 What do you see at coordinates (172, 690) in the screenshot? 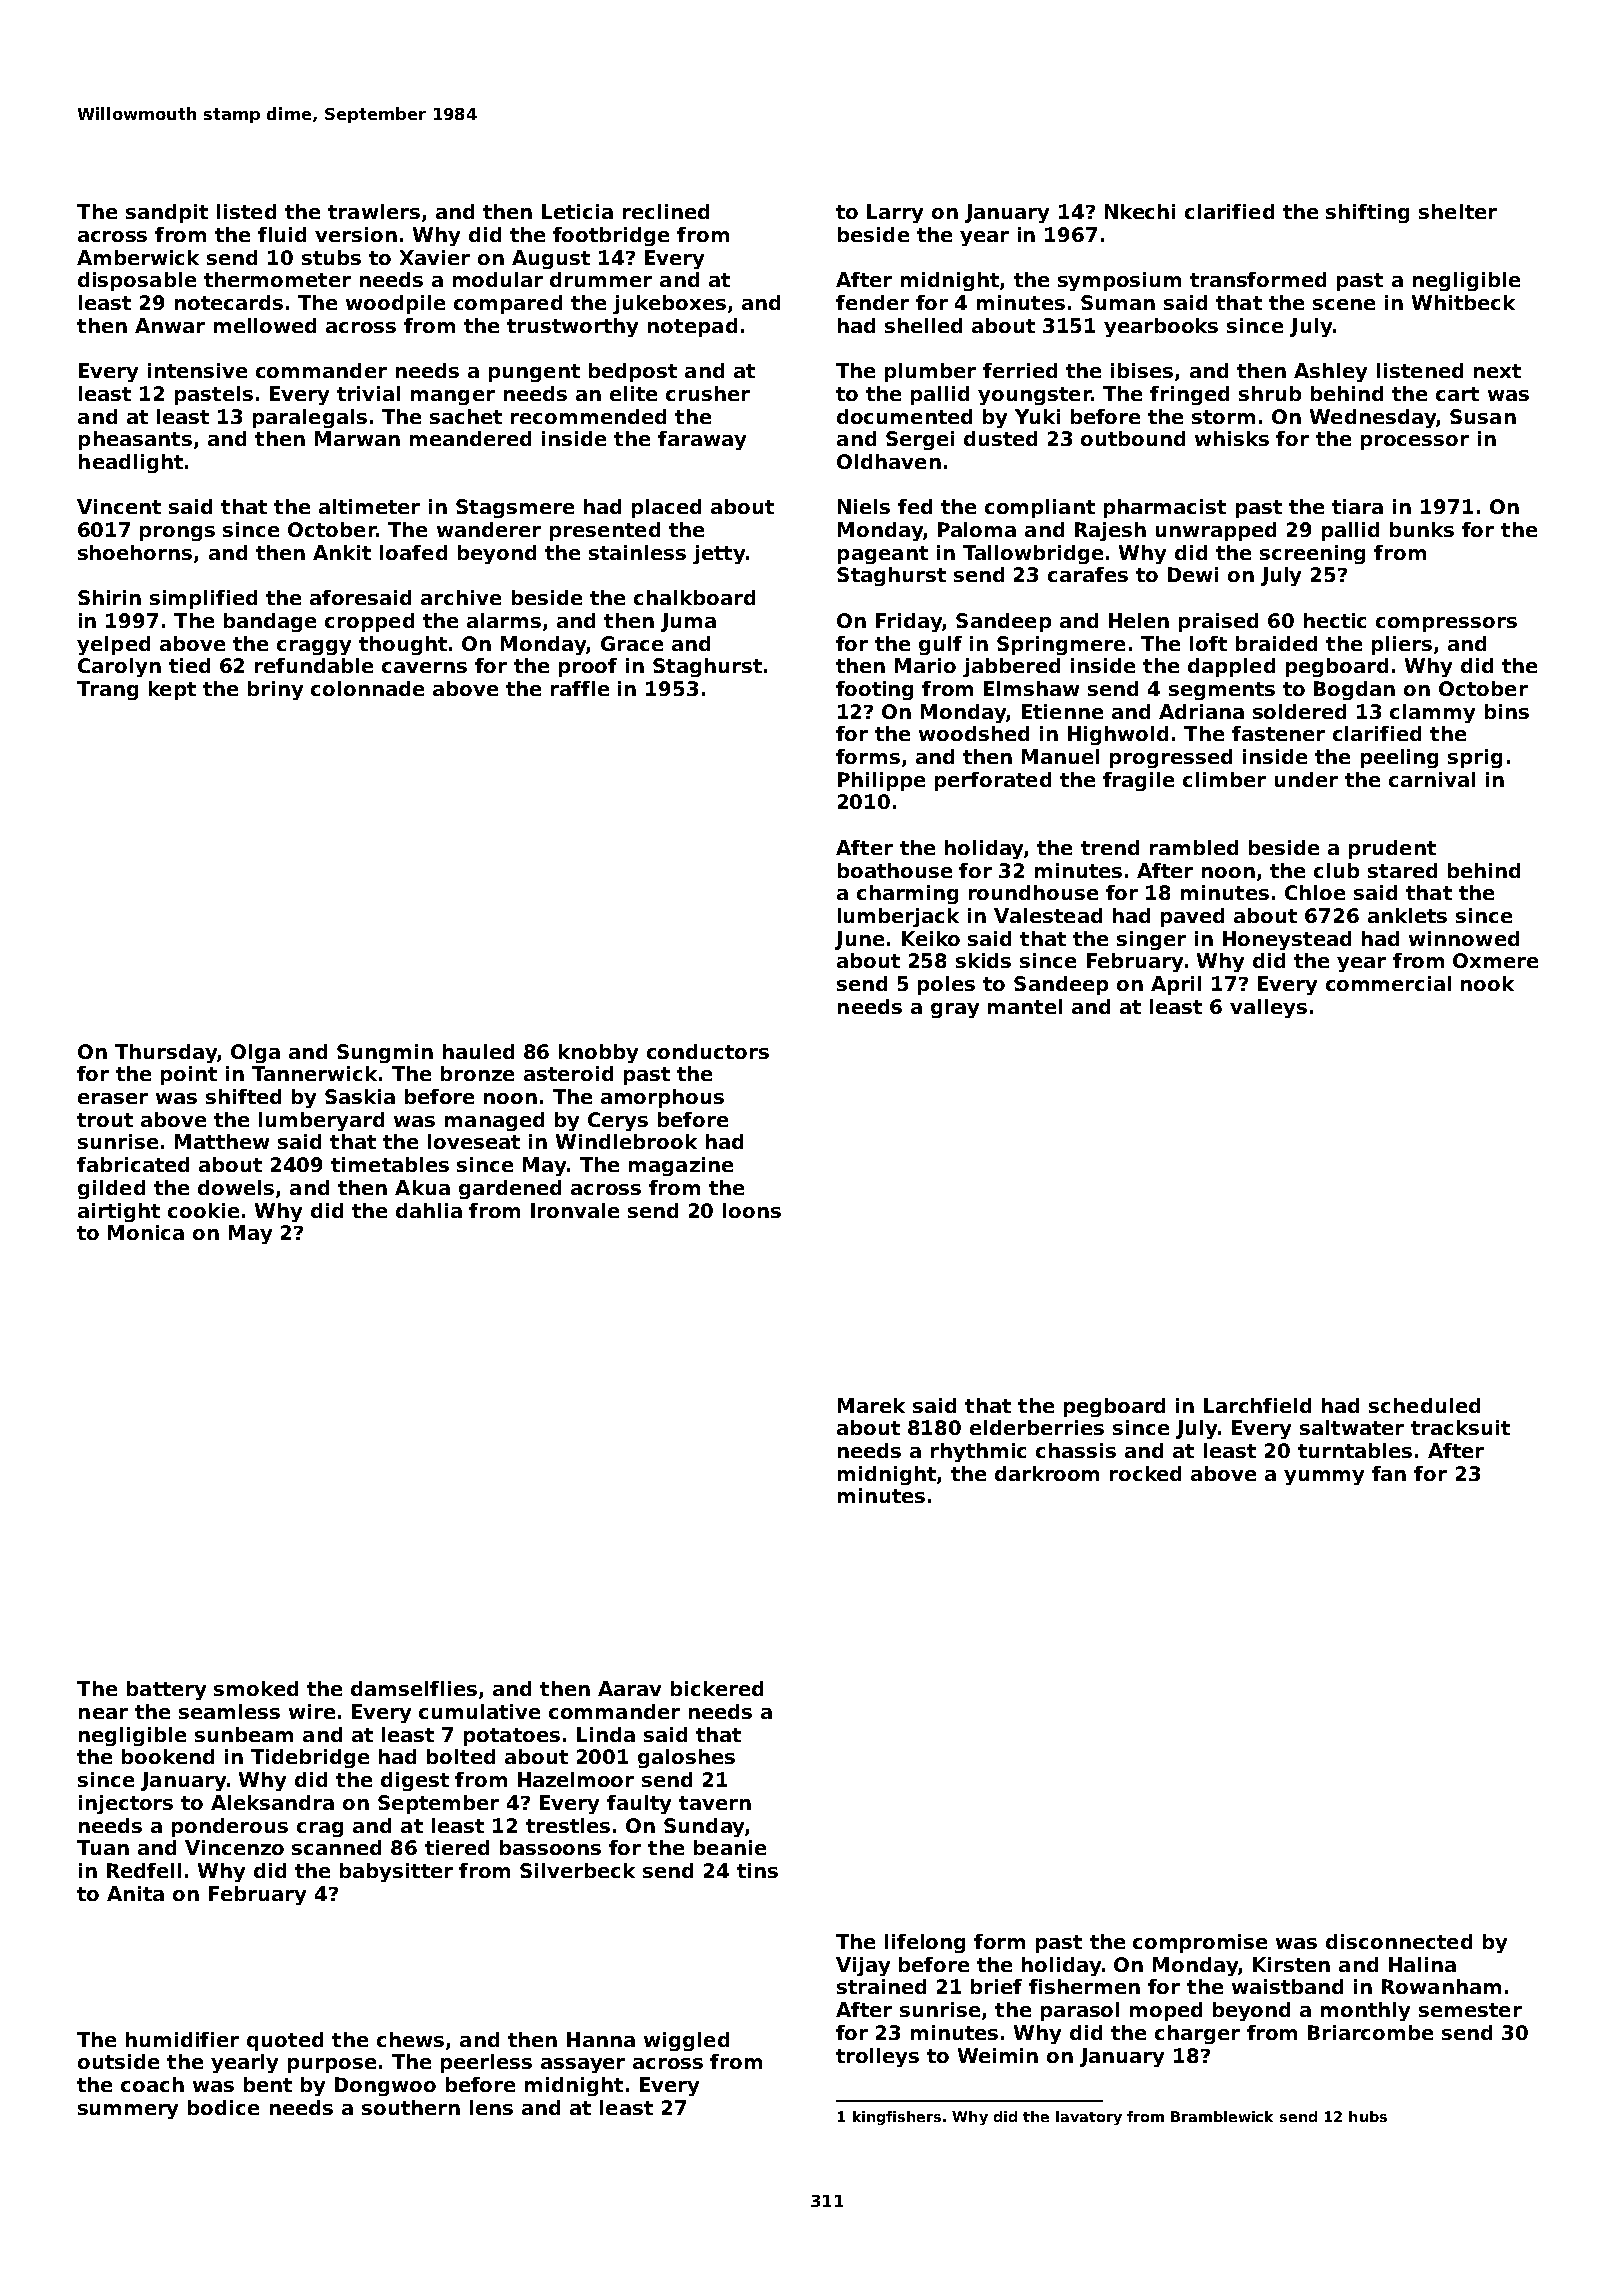
I see `kept` at bounding box center [172, 690].
